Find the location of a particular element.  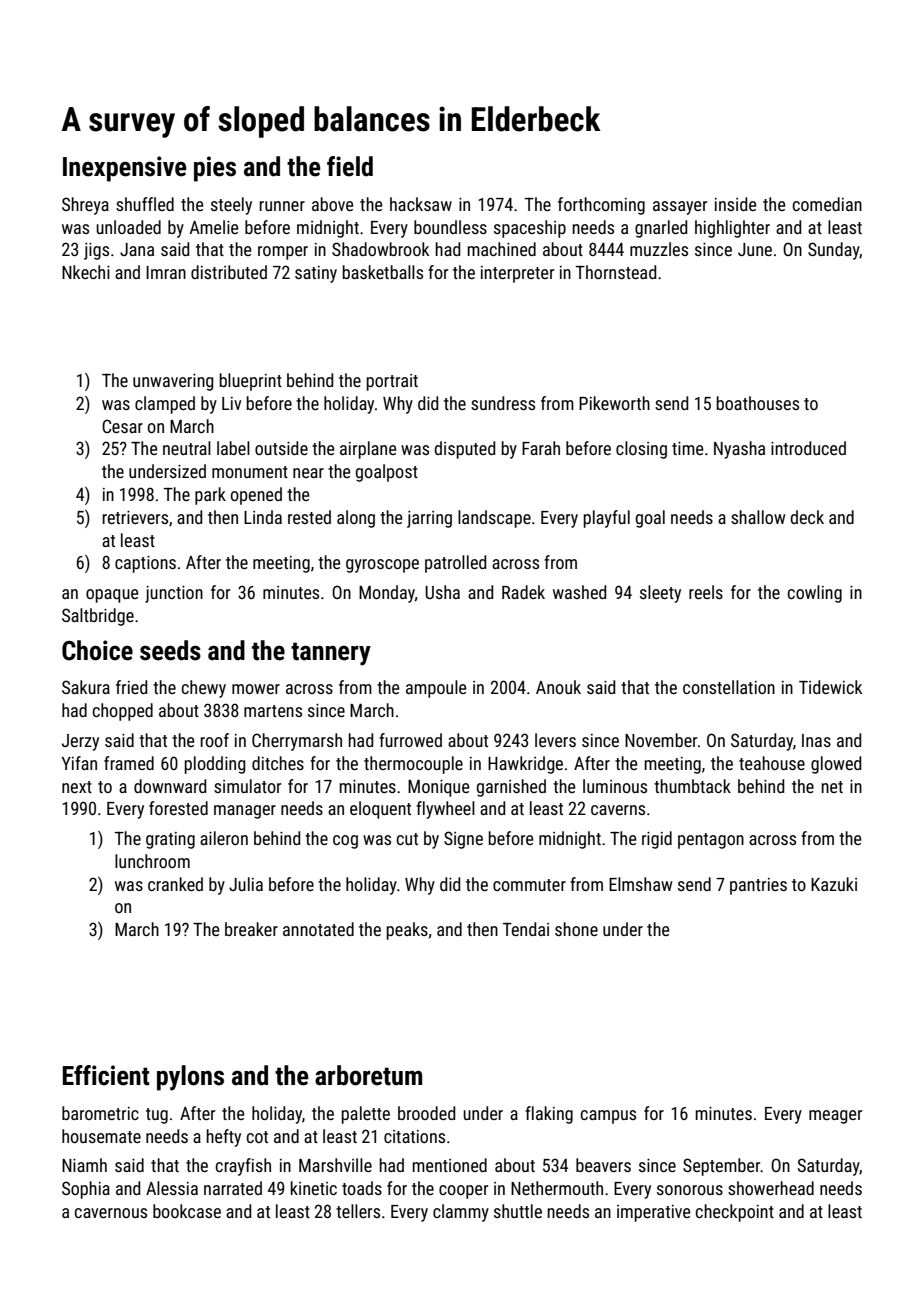

junction is located at coordinates (174, 594).
